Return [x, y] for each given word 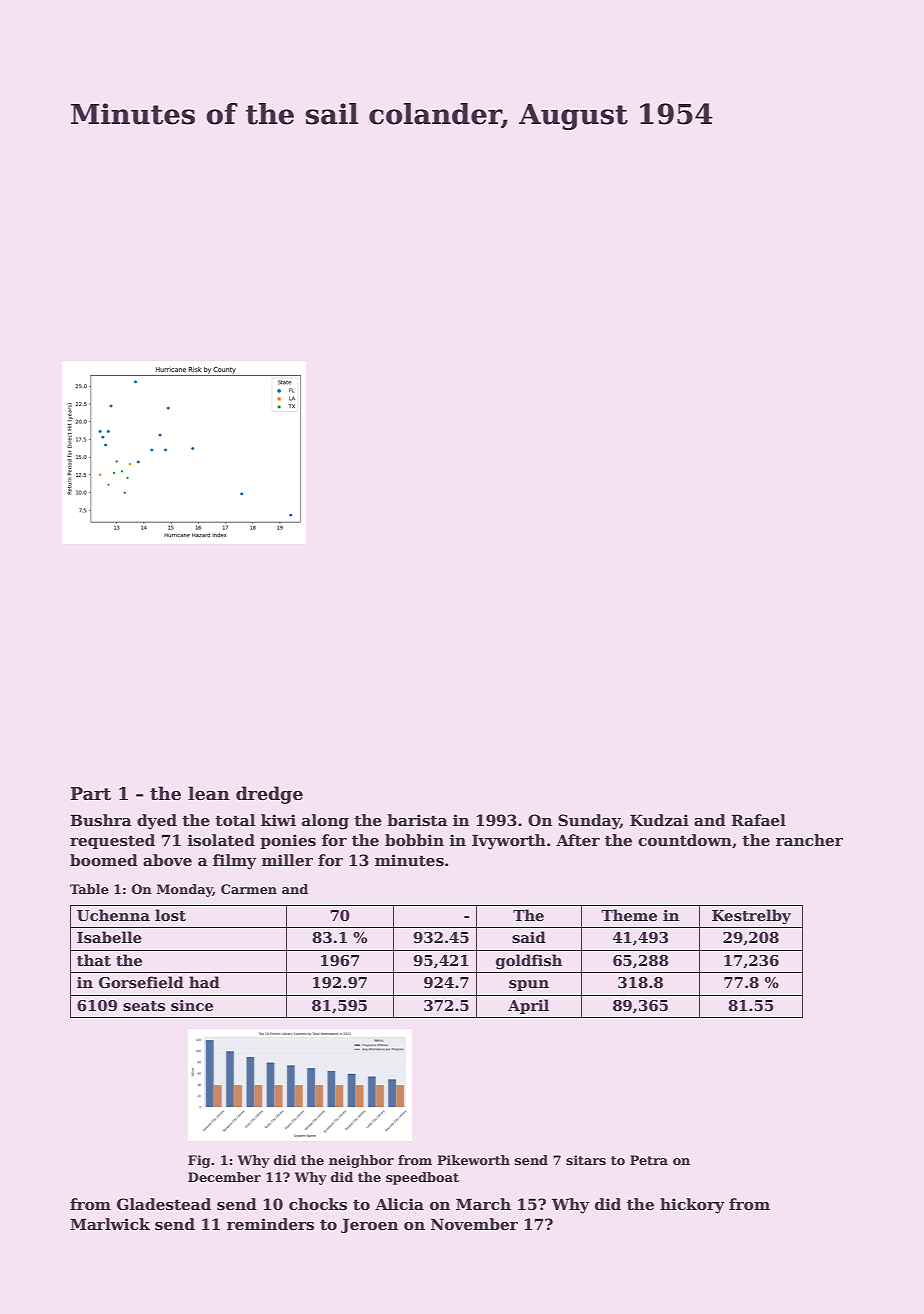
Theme [629, 915]
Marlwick [110, 1224]
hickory [692, 1206]
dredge [269, 795]
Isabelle [109, 937]
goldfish [529, 962]
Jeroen [369, 1225]
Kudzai [659, 820]
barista [417, 820]
